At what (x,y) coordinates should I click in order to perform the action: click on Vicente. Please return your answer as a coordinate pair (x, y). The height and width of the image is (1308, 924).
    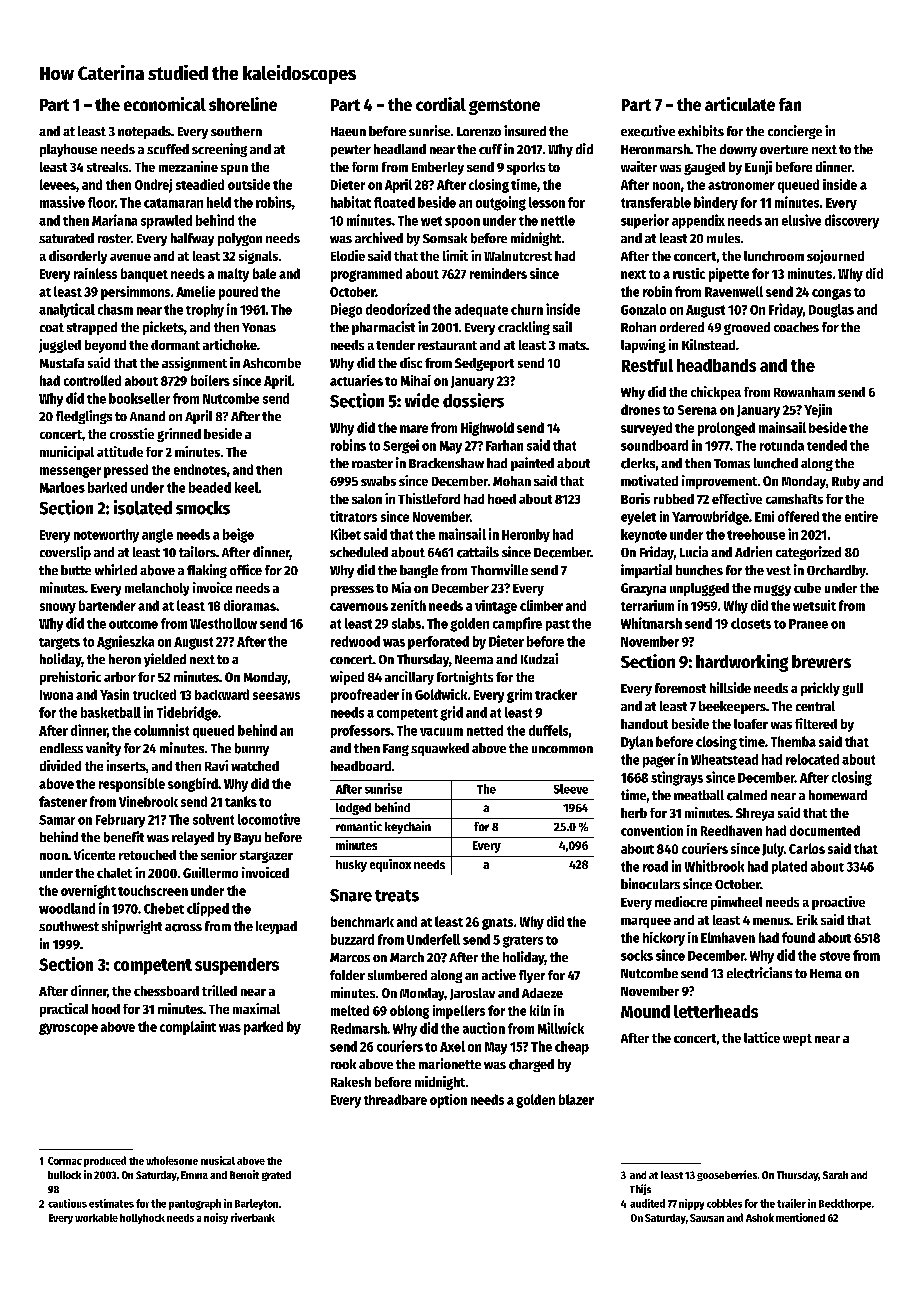
    Looking at the image, I should click on (94, 854).
